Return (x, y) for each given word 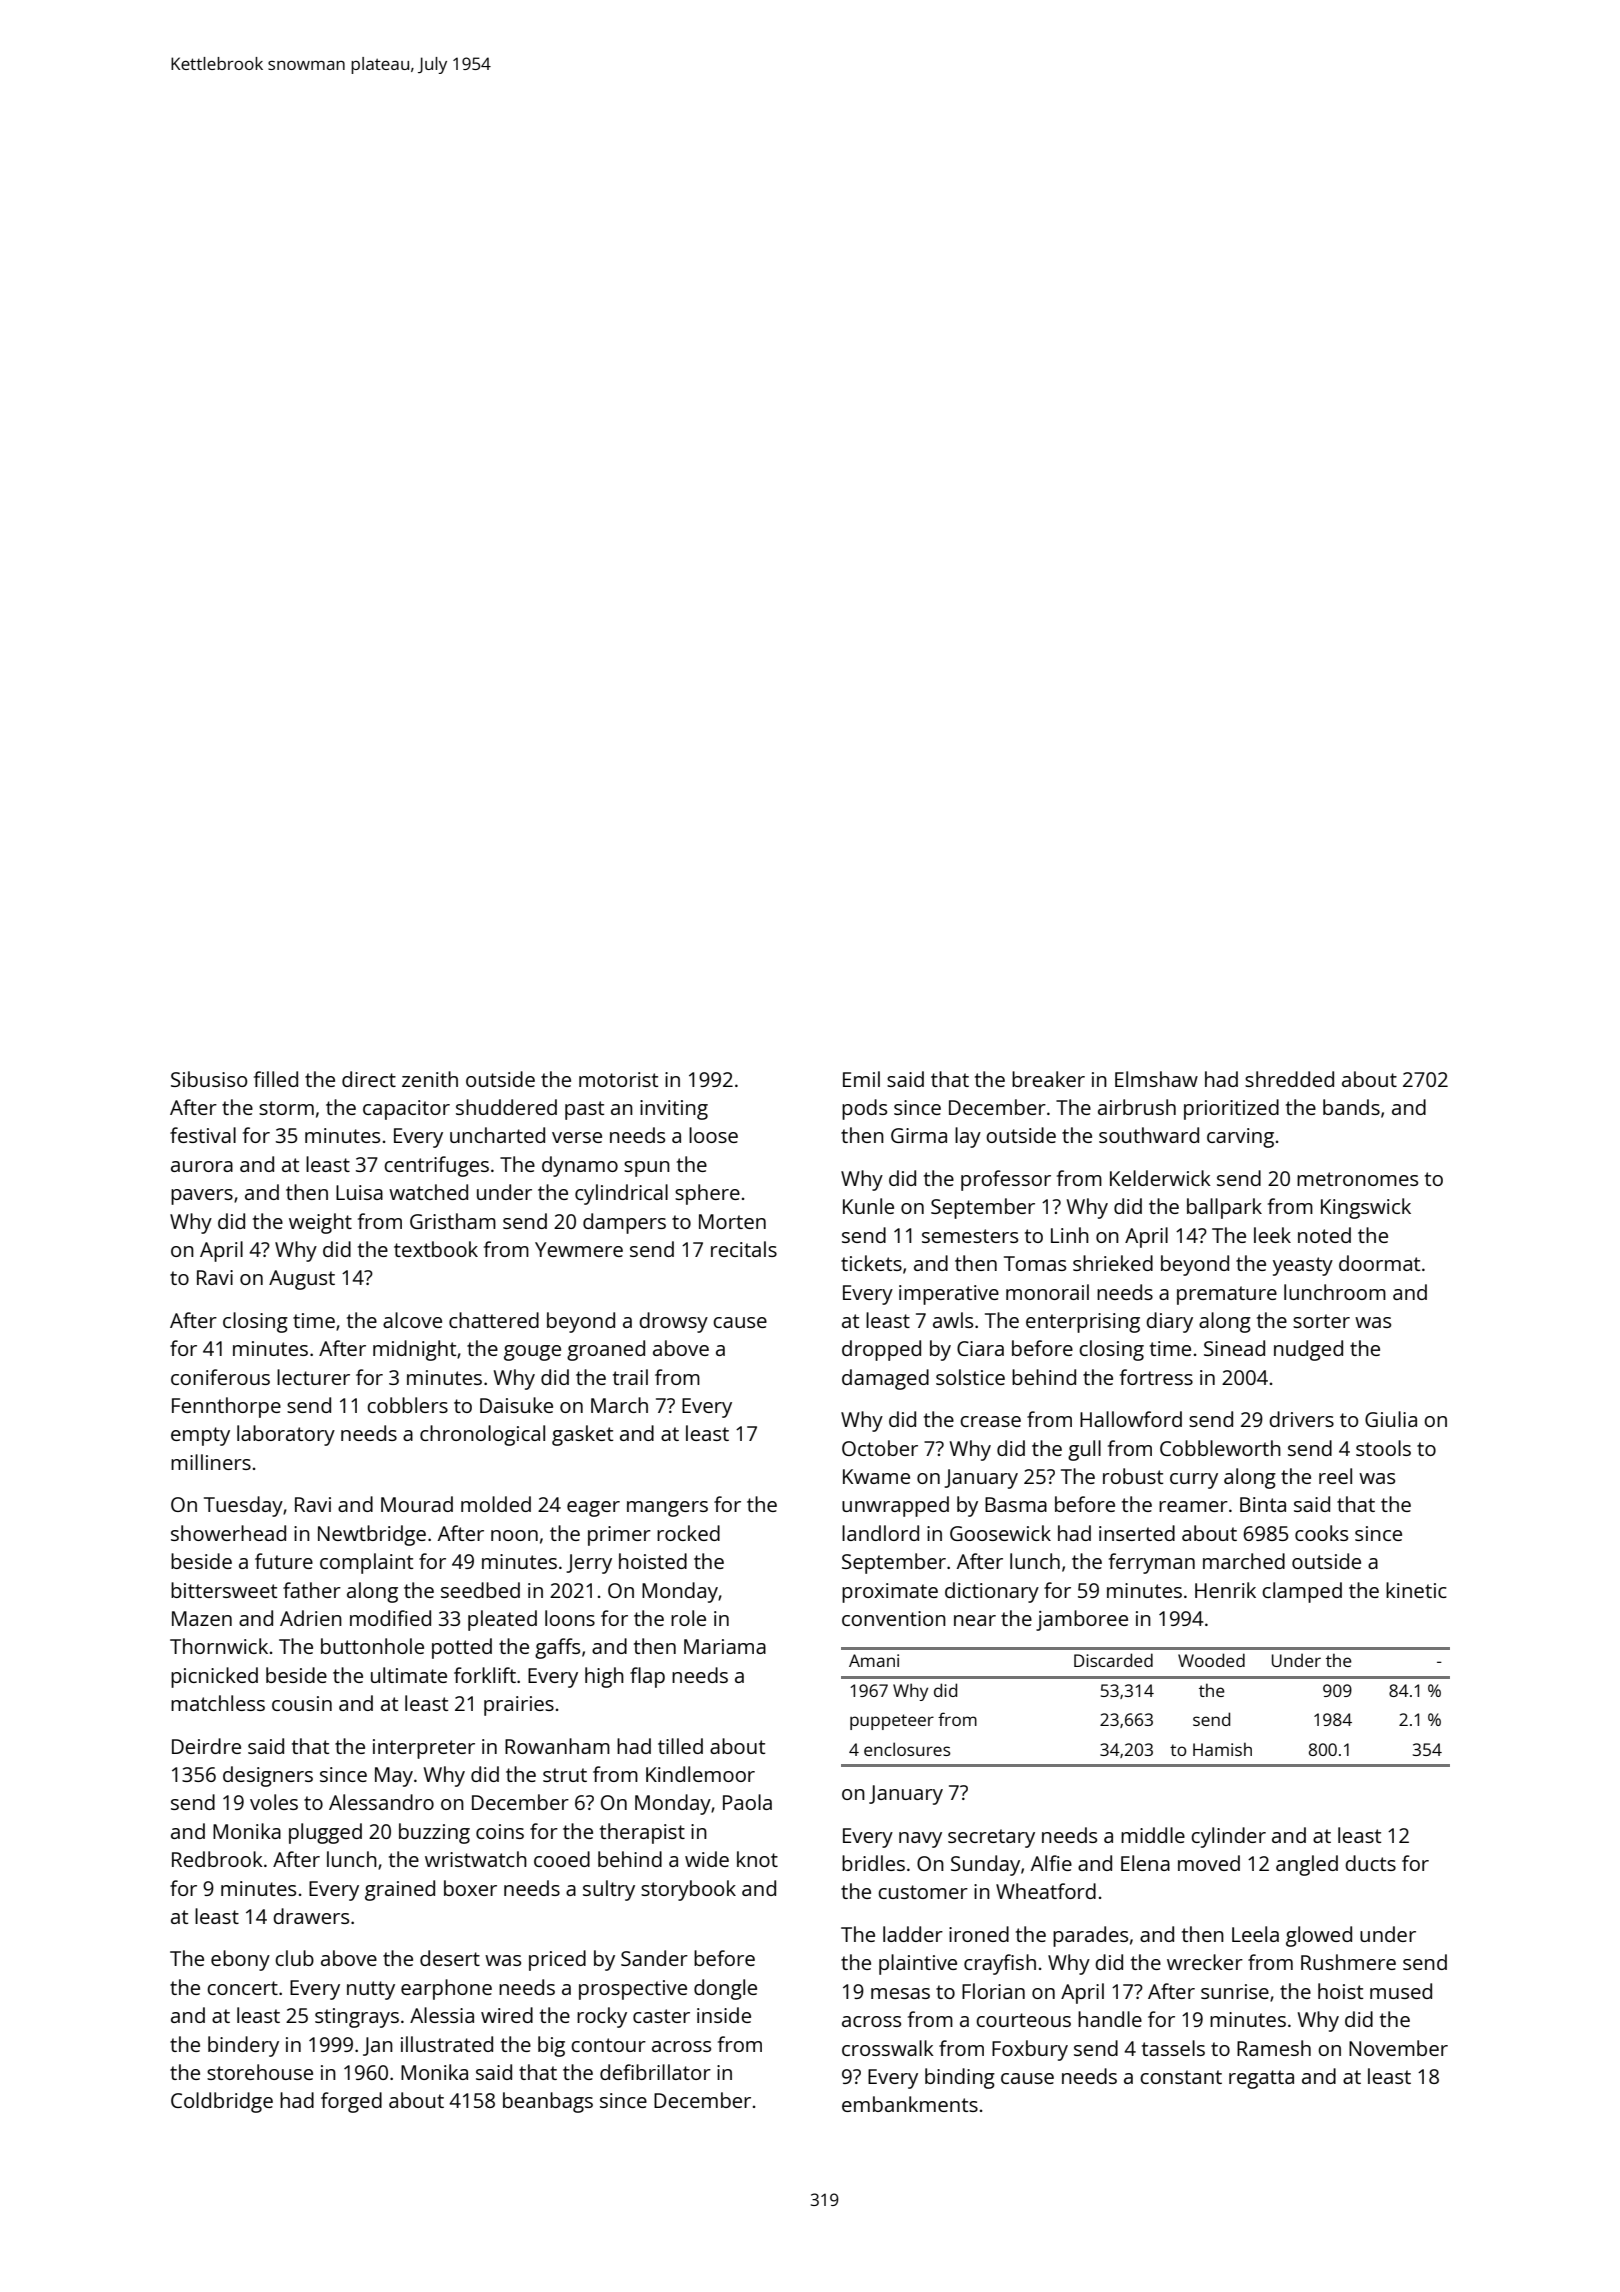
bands (1351, 1107)
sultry (609, 1890)
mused (1401, 1991)
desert (450, 1958)
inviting (674, 1110)
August (302, 1280)
